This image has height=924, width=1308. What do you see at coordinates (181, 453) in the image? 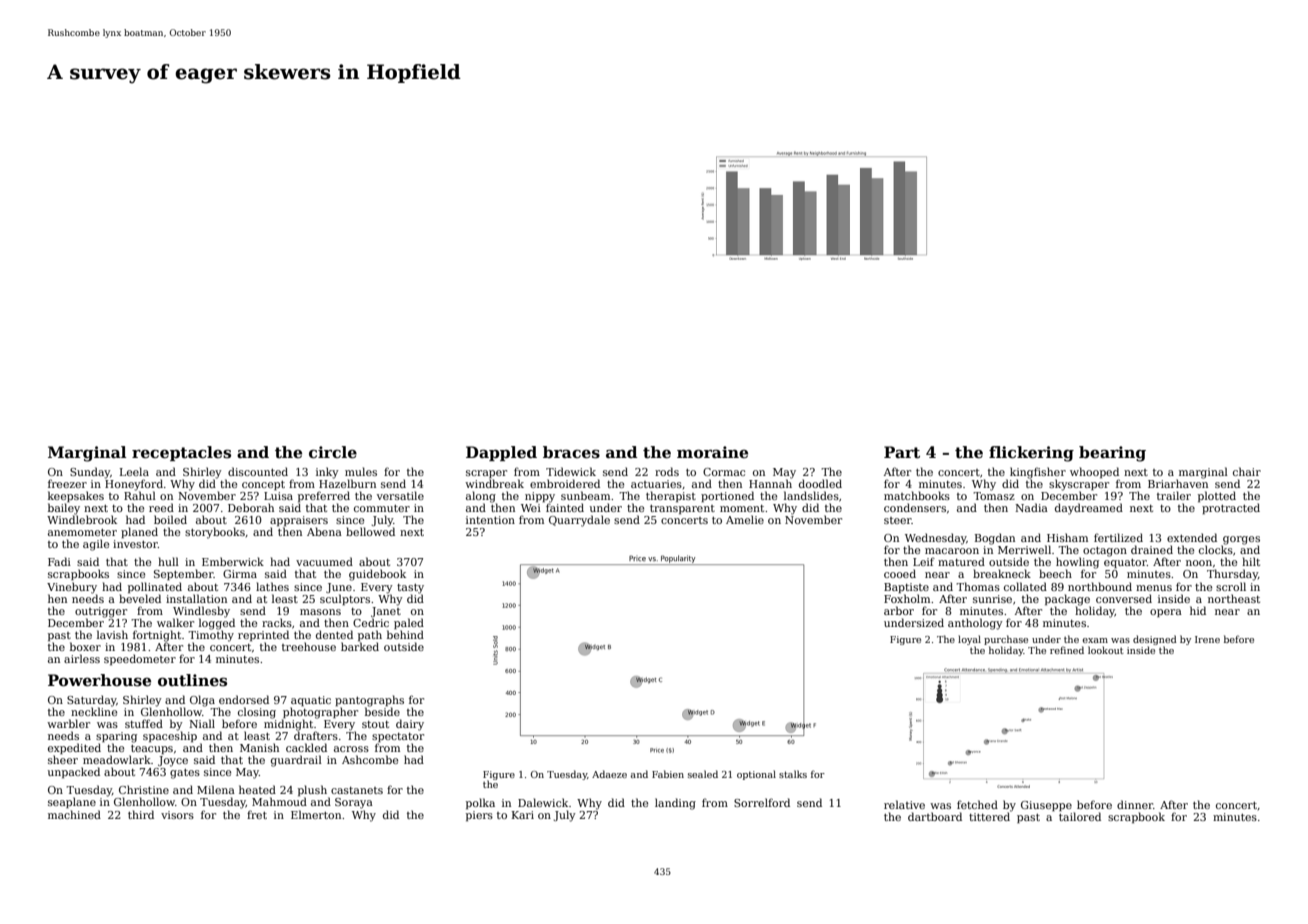
I see `receptacles` at bounding box center [181, 453].
